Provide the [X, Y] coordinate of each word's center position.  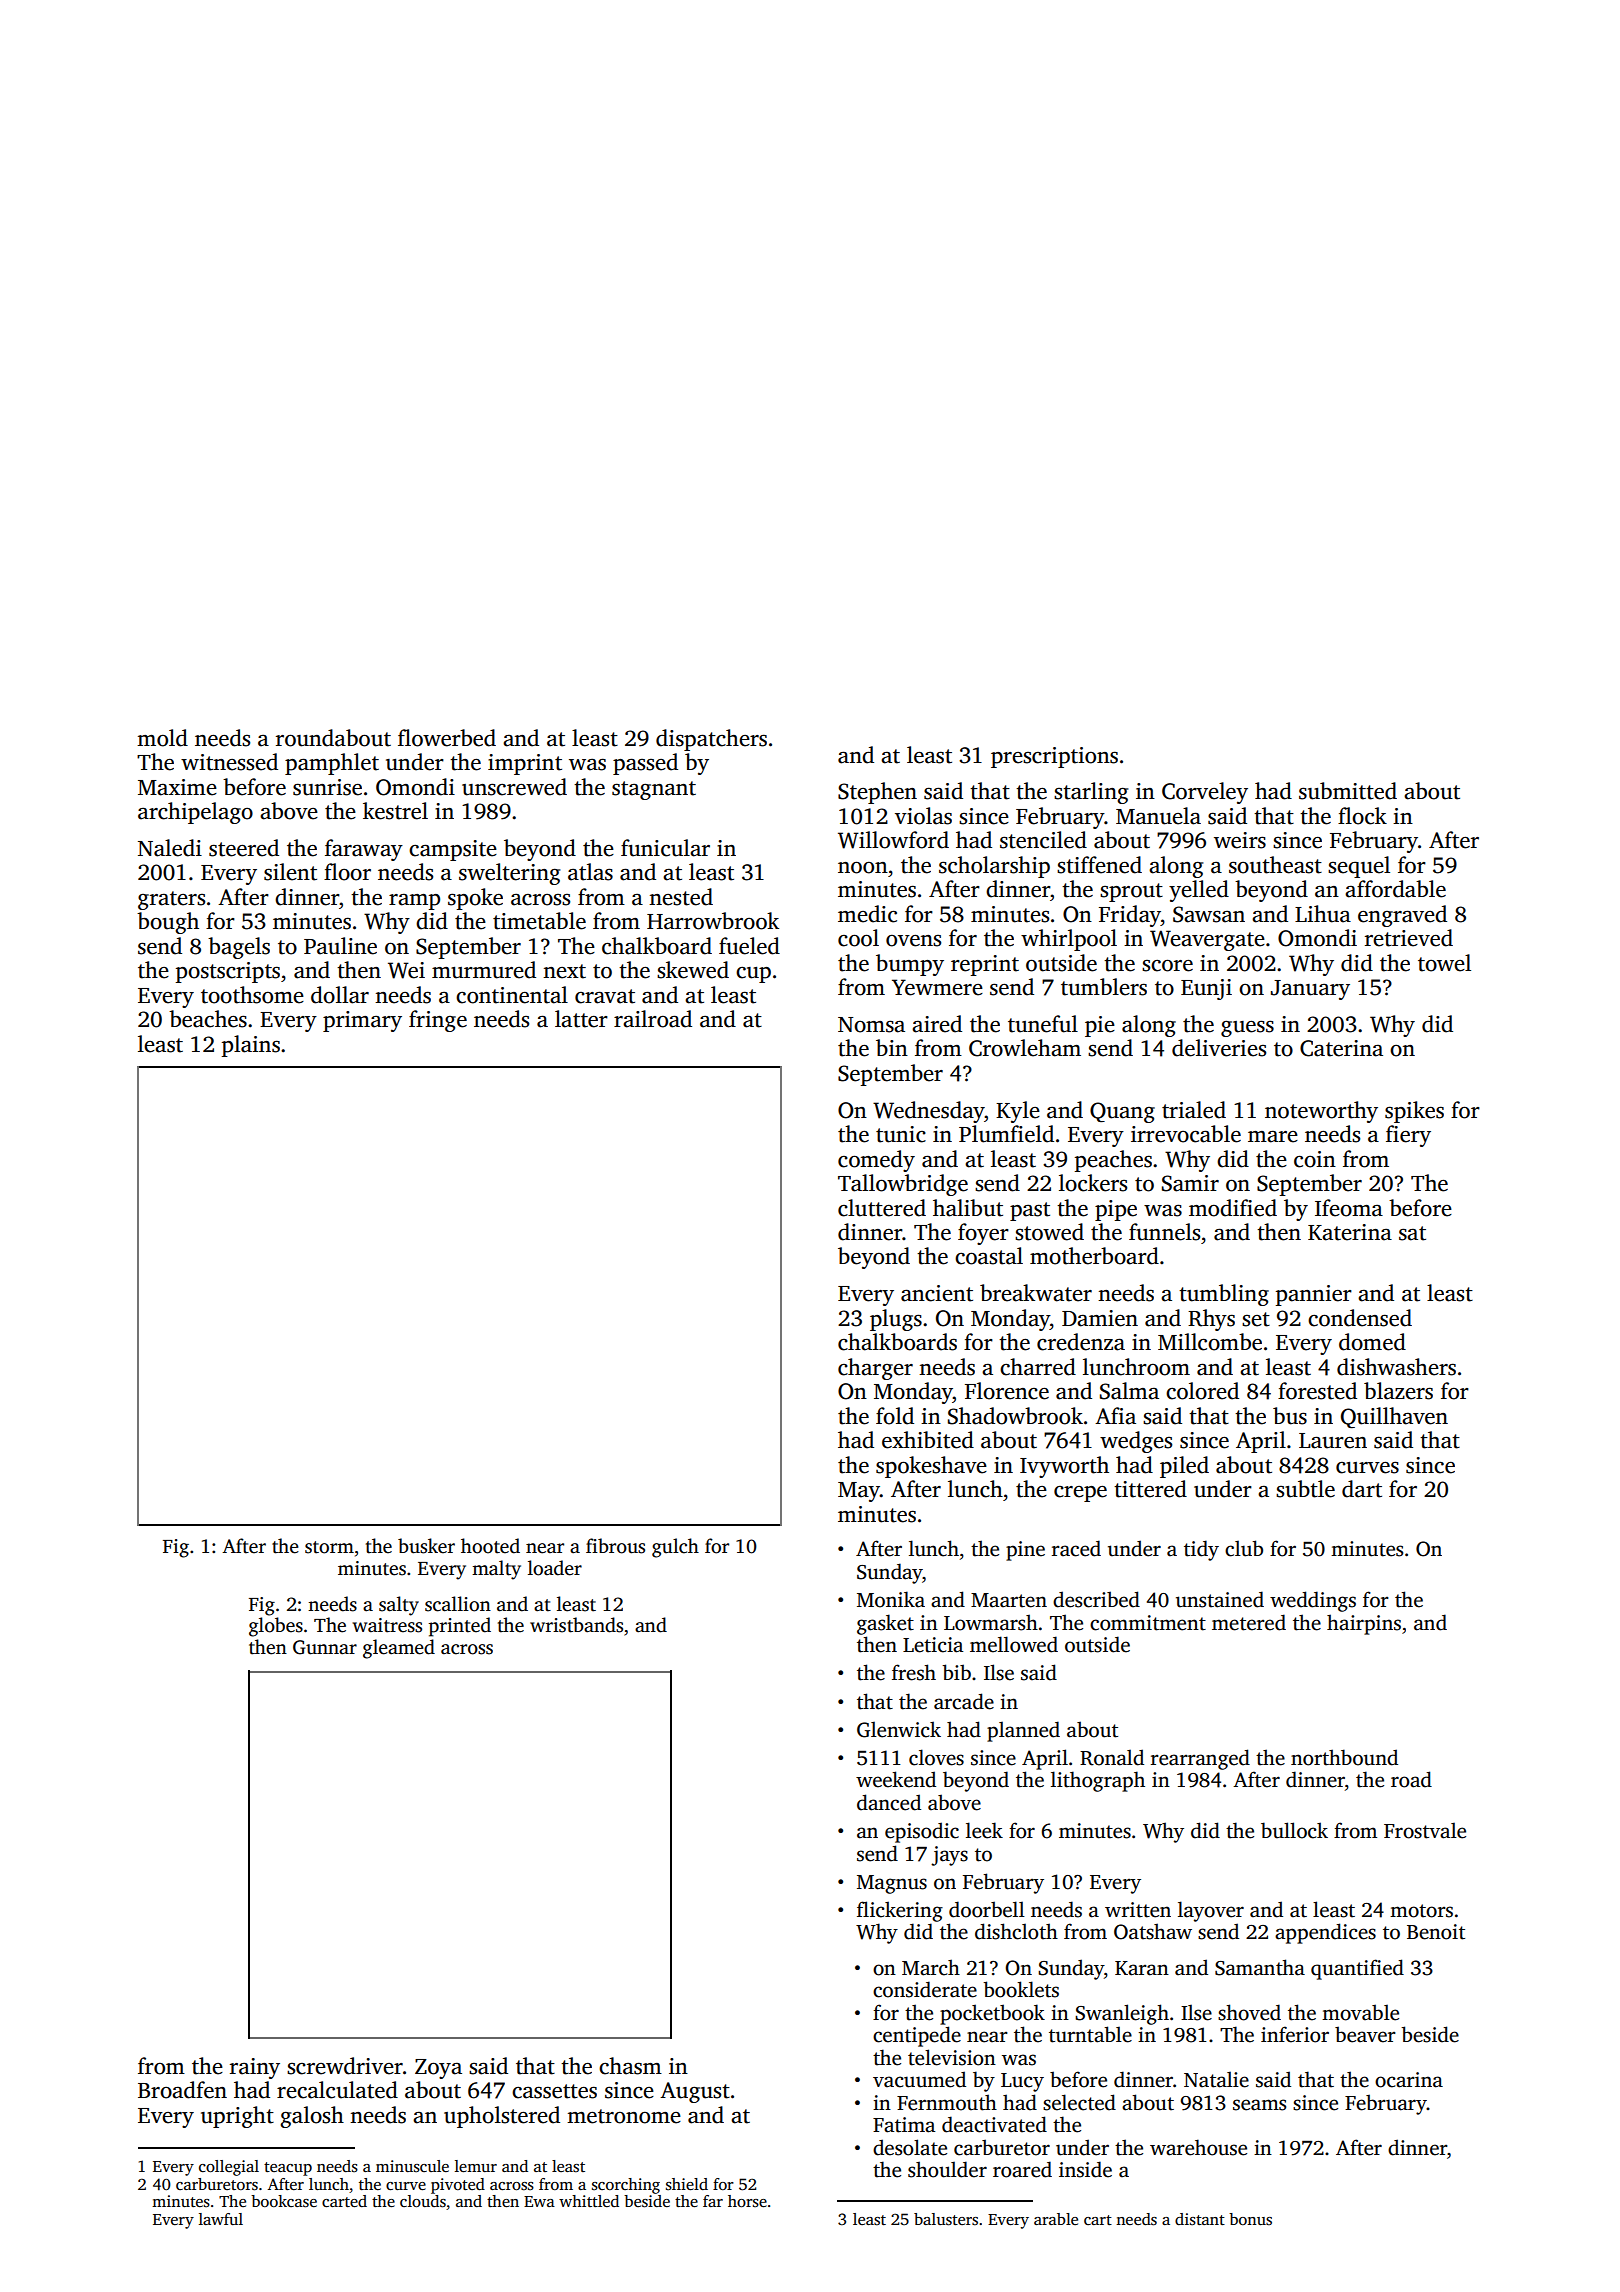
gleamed [399, 1649]
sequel [1359, 867]
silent [290, 872]
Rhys [1211, 1320]
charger [875, 1369]
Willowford [893, 840]
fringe [438, 1021]
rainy [255, 2068]
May [859, 1492]
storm [329, 1547]
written [1138, 1910]
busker [426, 1546]
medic [867, 914]
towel [1444, 963]
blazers [1398, 1391]
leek [984, 1830]
